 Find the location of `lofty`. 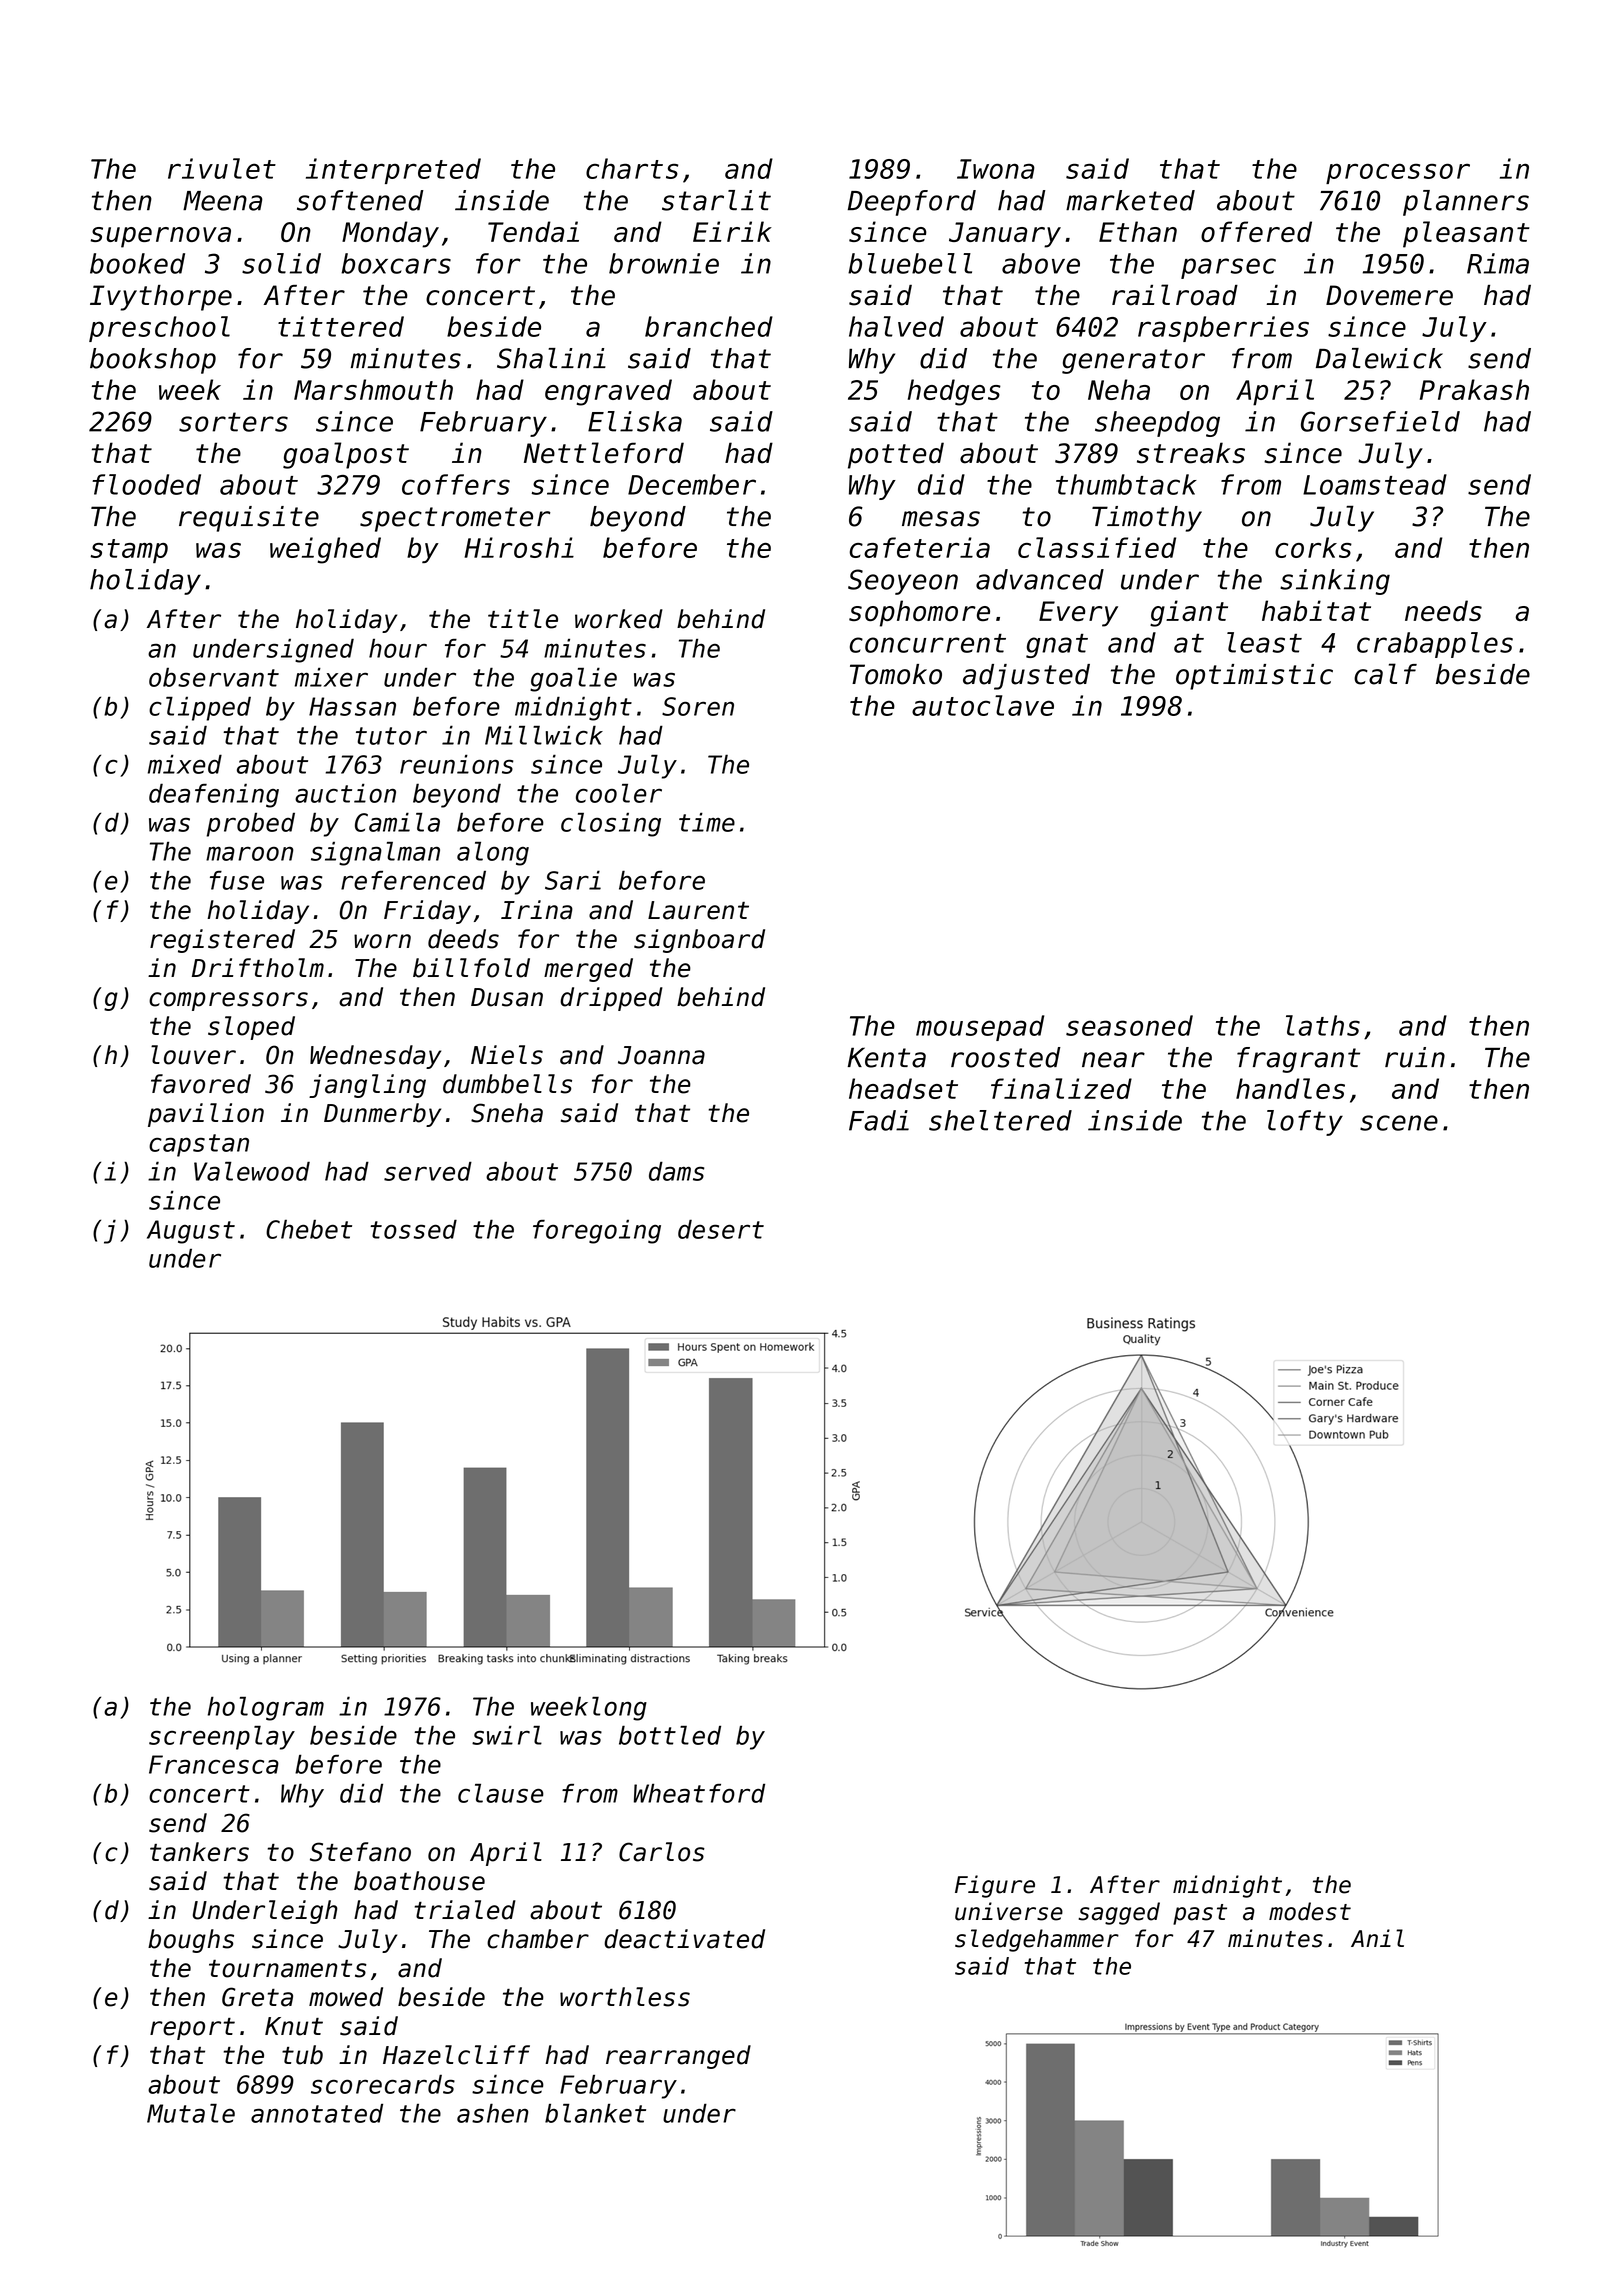

lofty is located at coordinates (1305, 1123).
